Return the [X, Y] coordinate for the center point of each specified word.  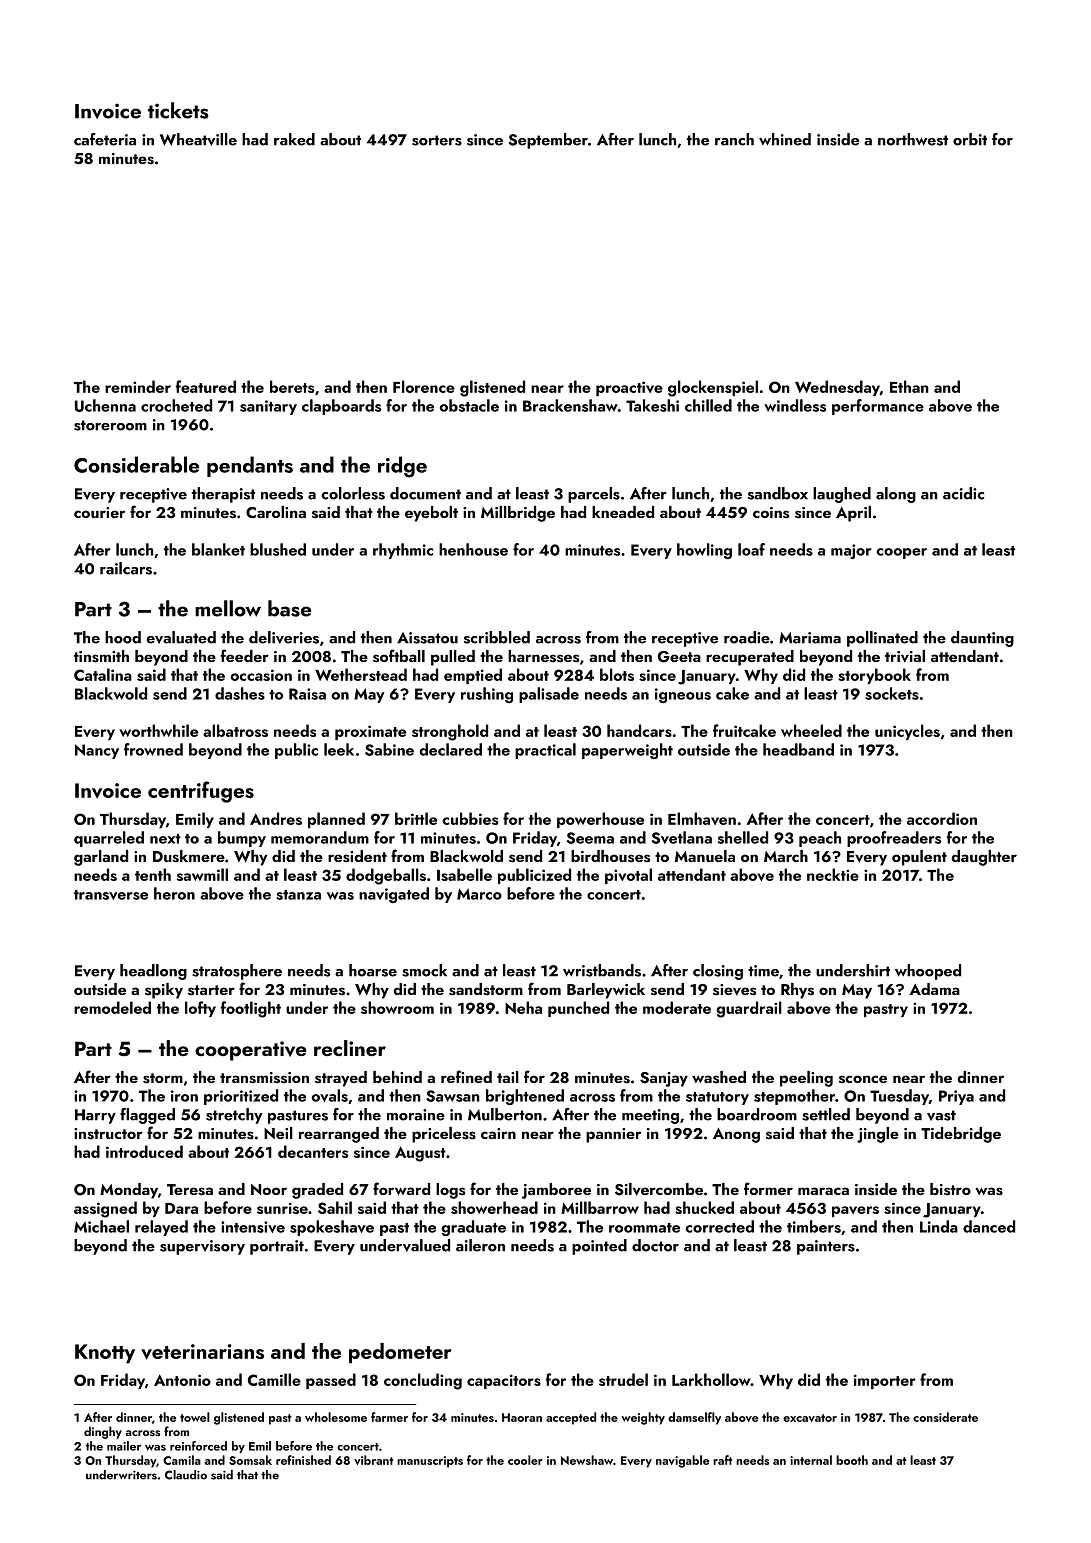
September [548, 141]
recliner [350, 1048]
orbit [970, 139]
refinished [303, 1460]
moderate [677, 1007]
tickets [178, 110]
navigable [682, 1461]
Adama [934, 989]
